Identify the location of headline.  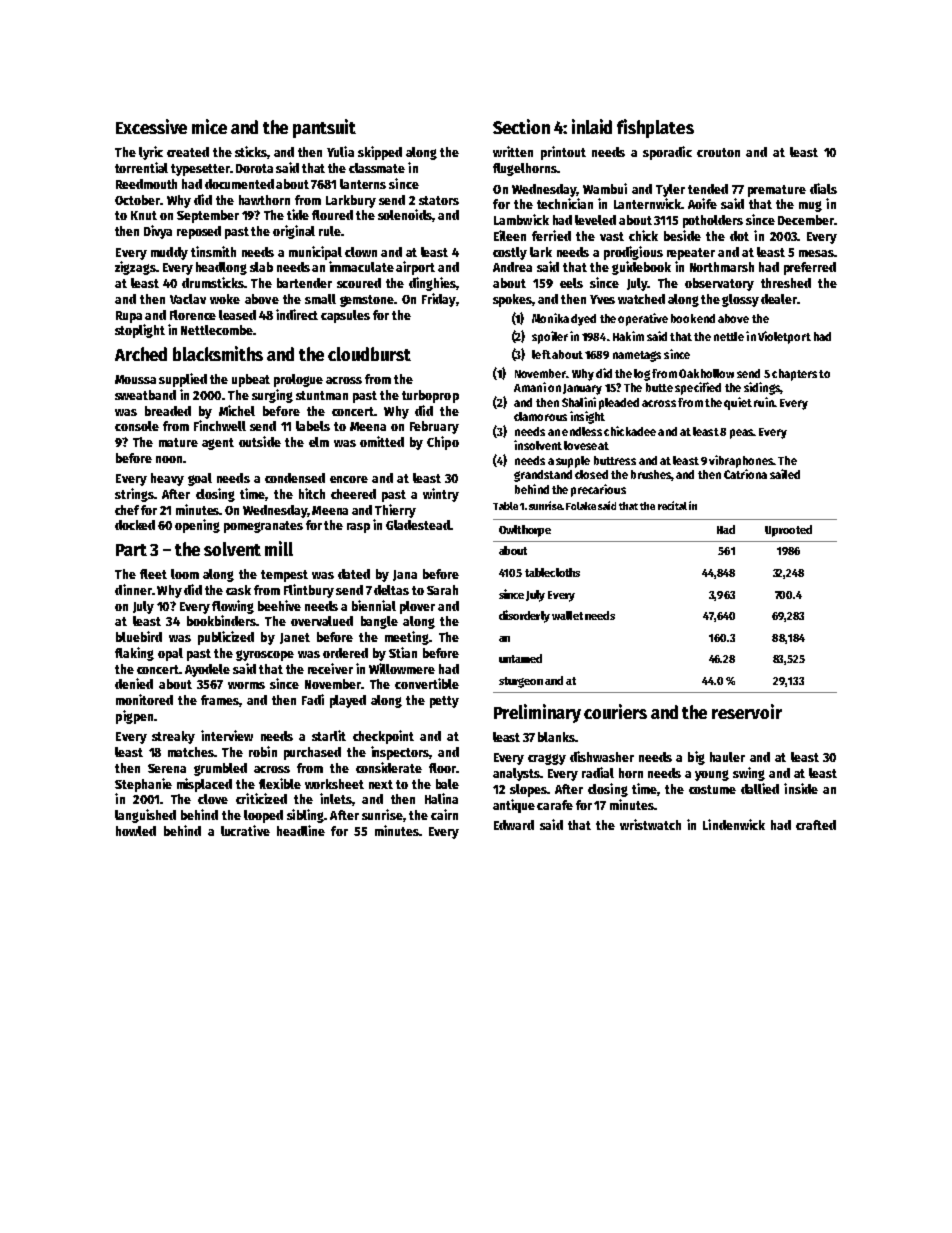
(301, 830).
